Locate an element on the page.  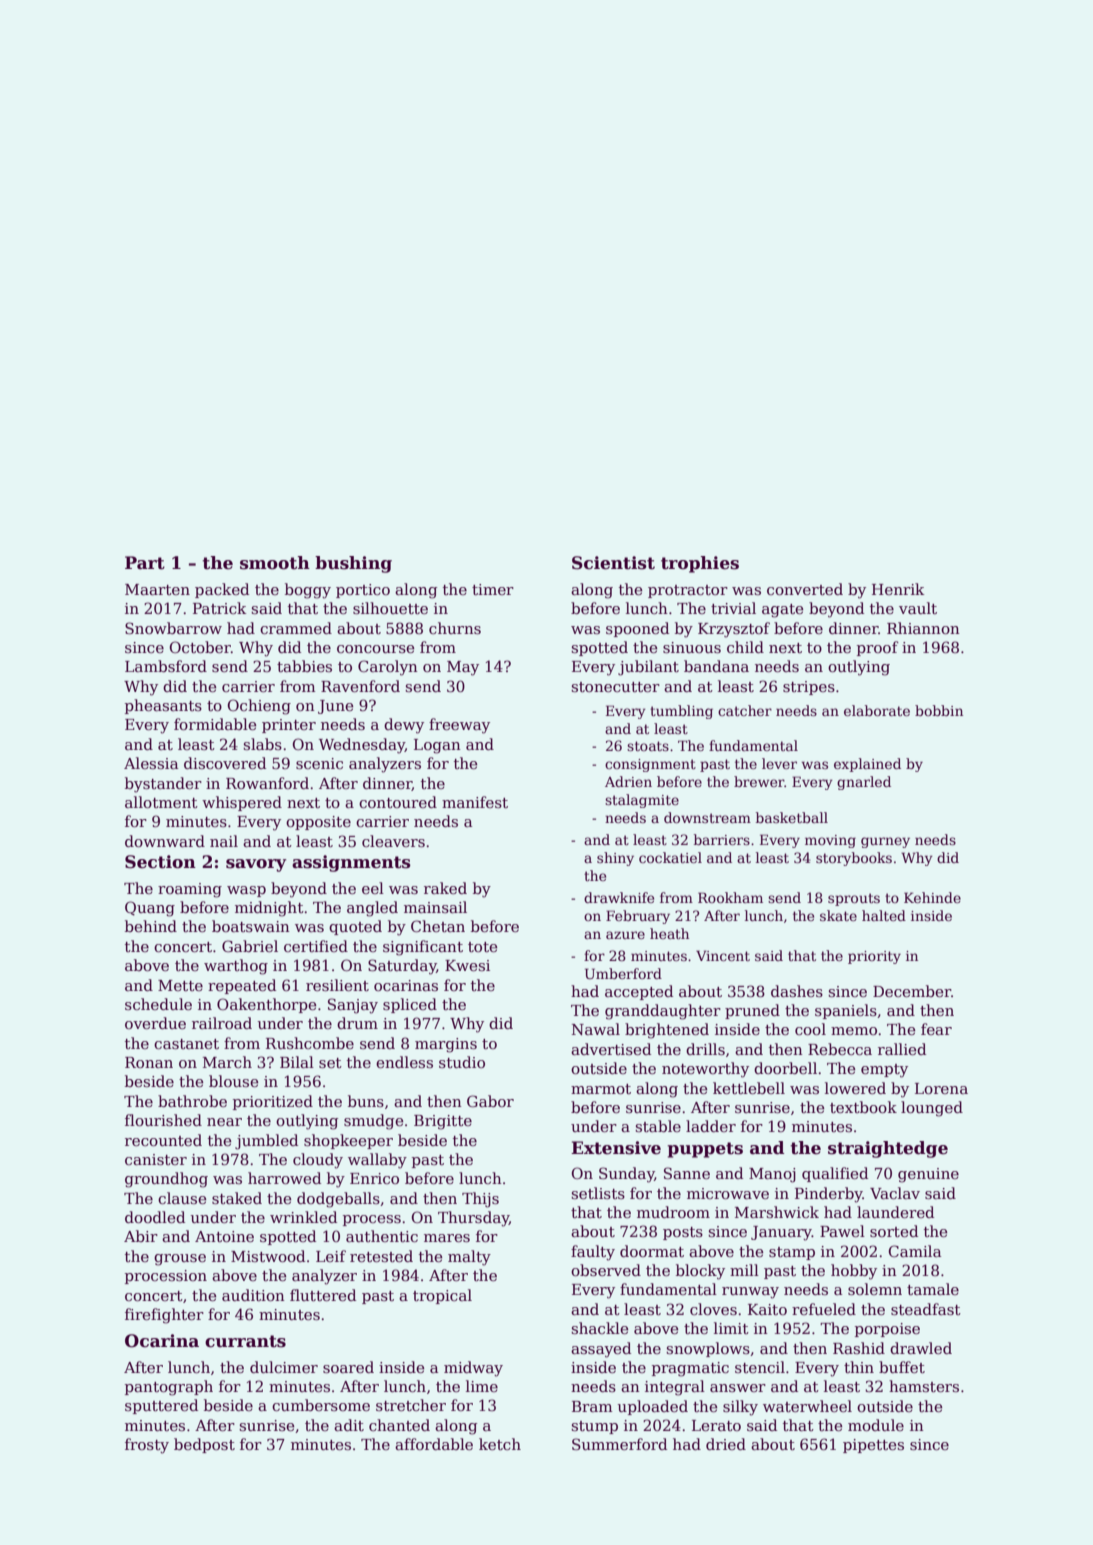
Pawel is located at coordinates (842, 1231).
